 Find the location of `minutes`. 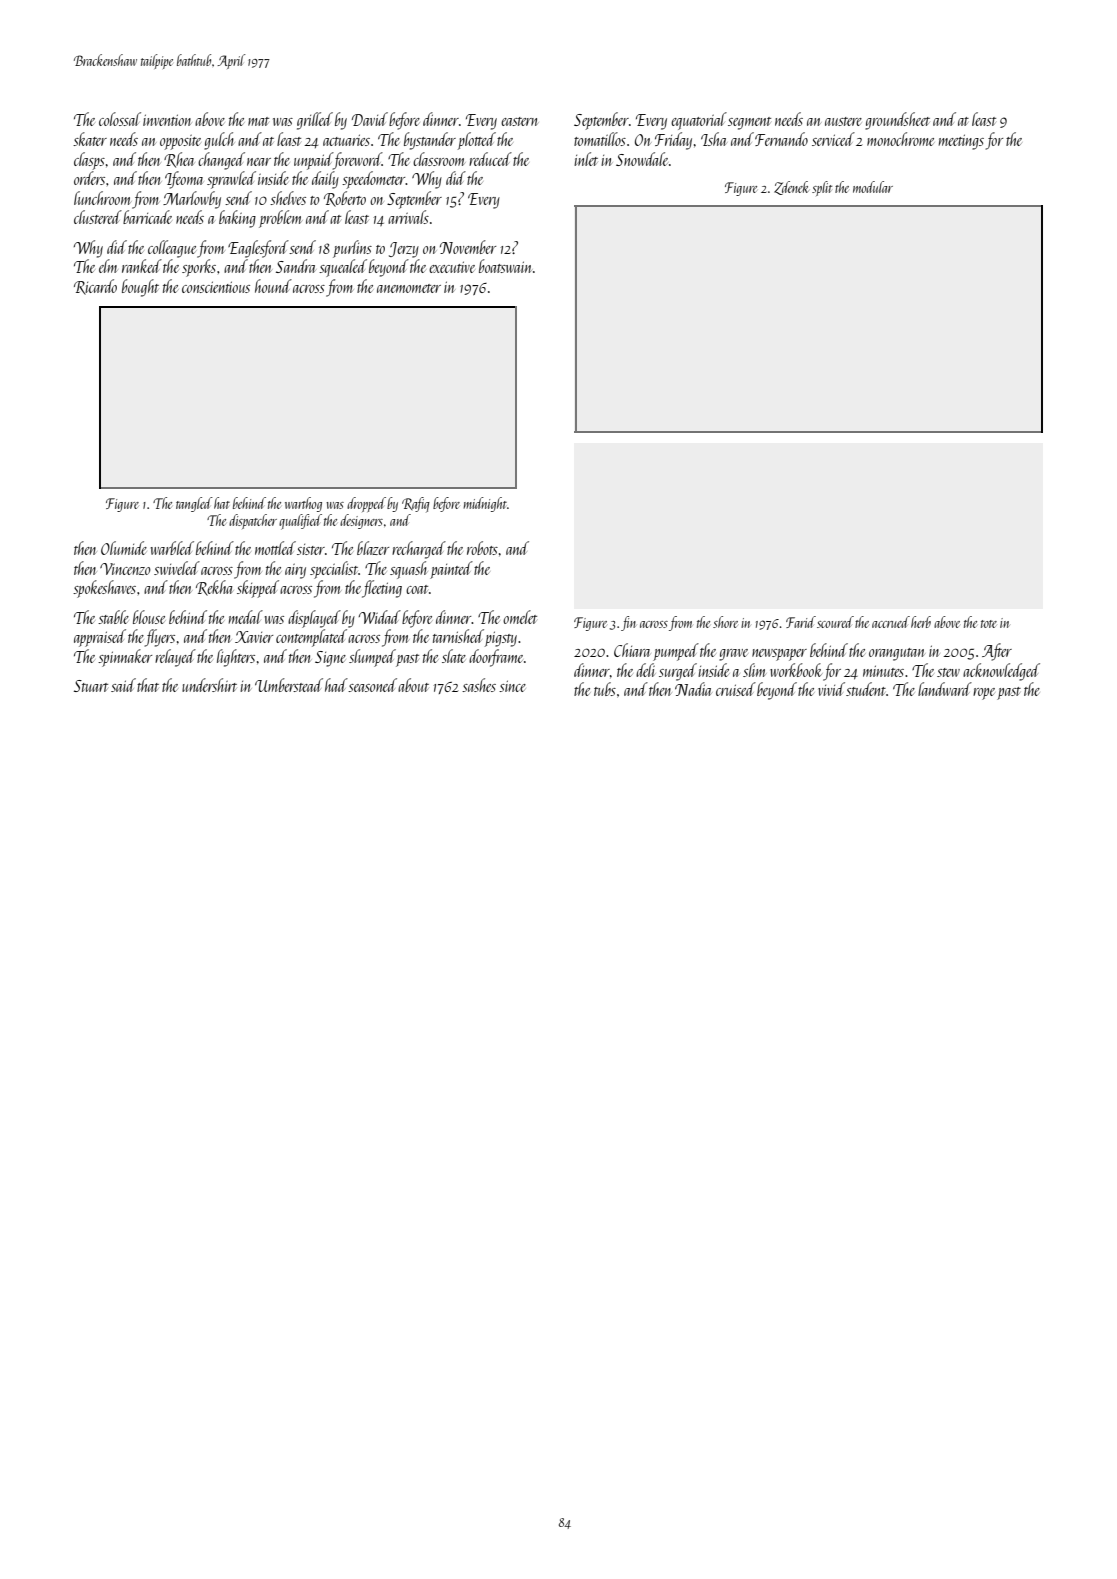

minutes is located at coordinates (883, 671).
